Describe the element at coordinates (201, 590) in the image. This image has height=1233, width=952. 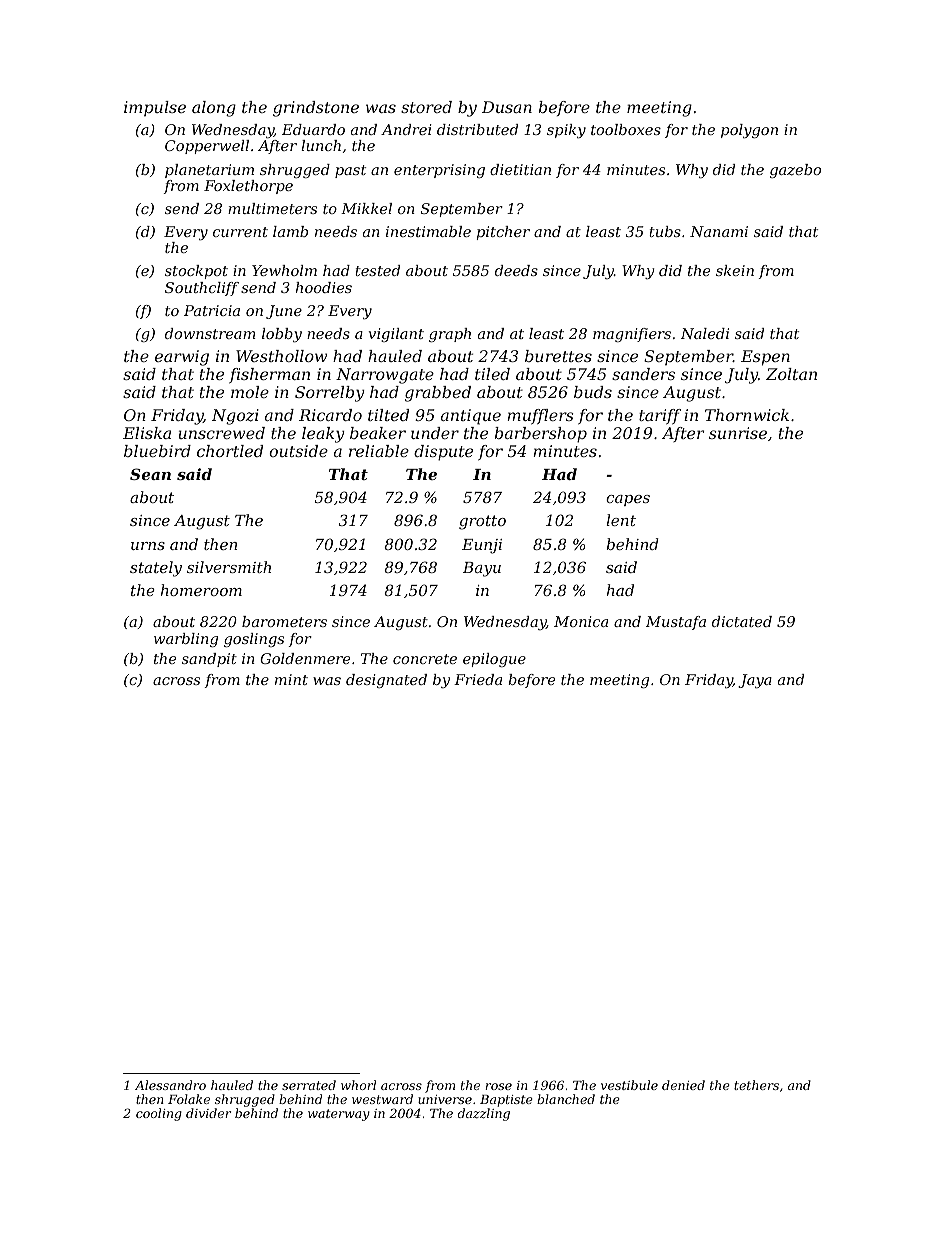
I see `homeroom` at that location.
